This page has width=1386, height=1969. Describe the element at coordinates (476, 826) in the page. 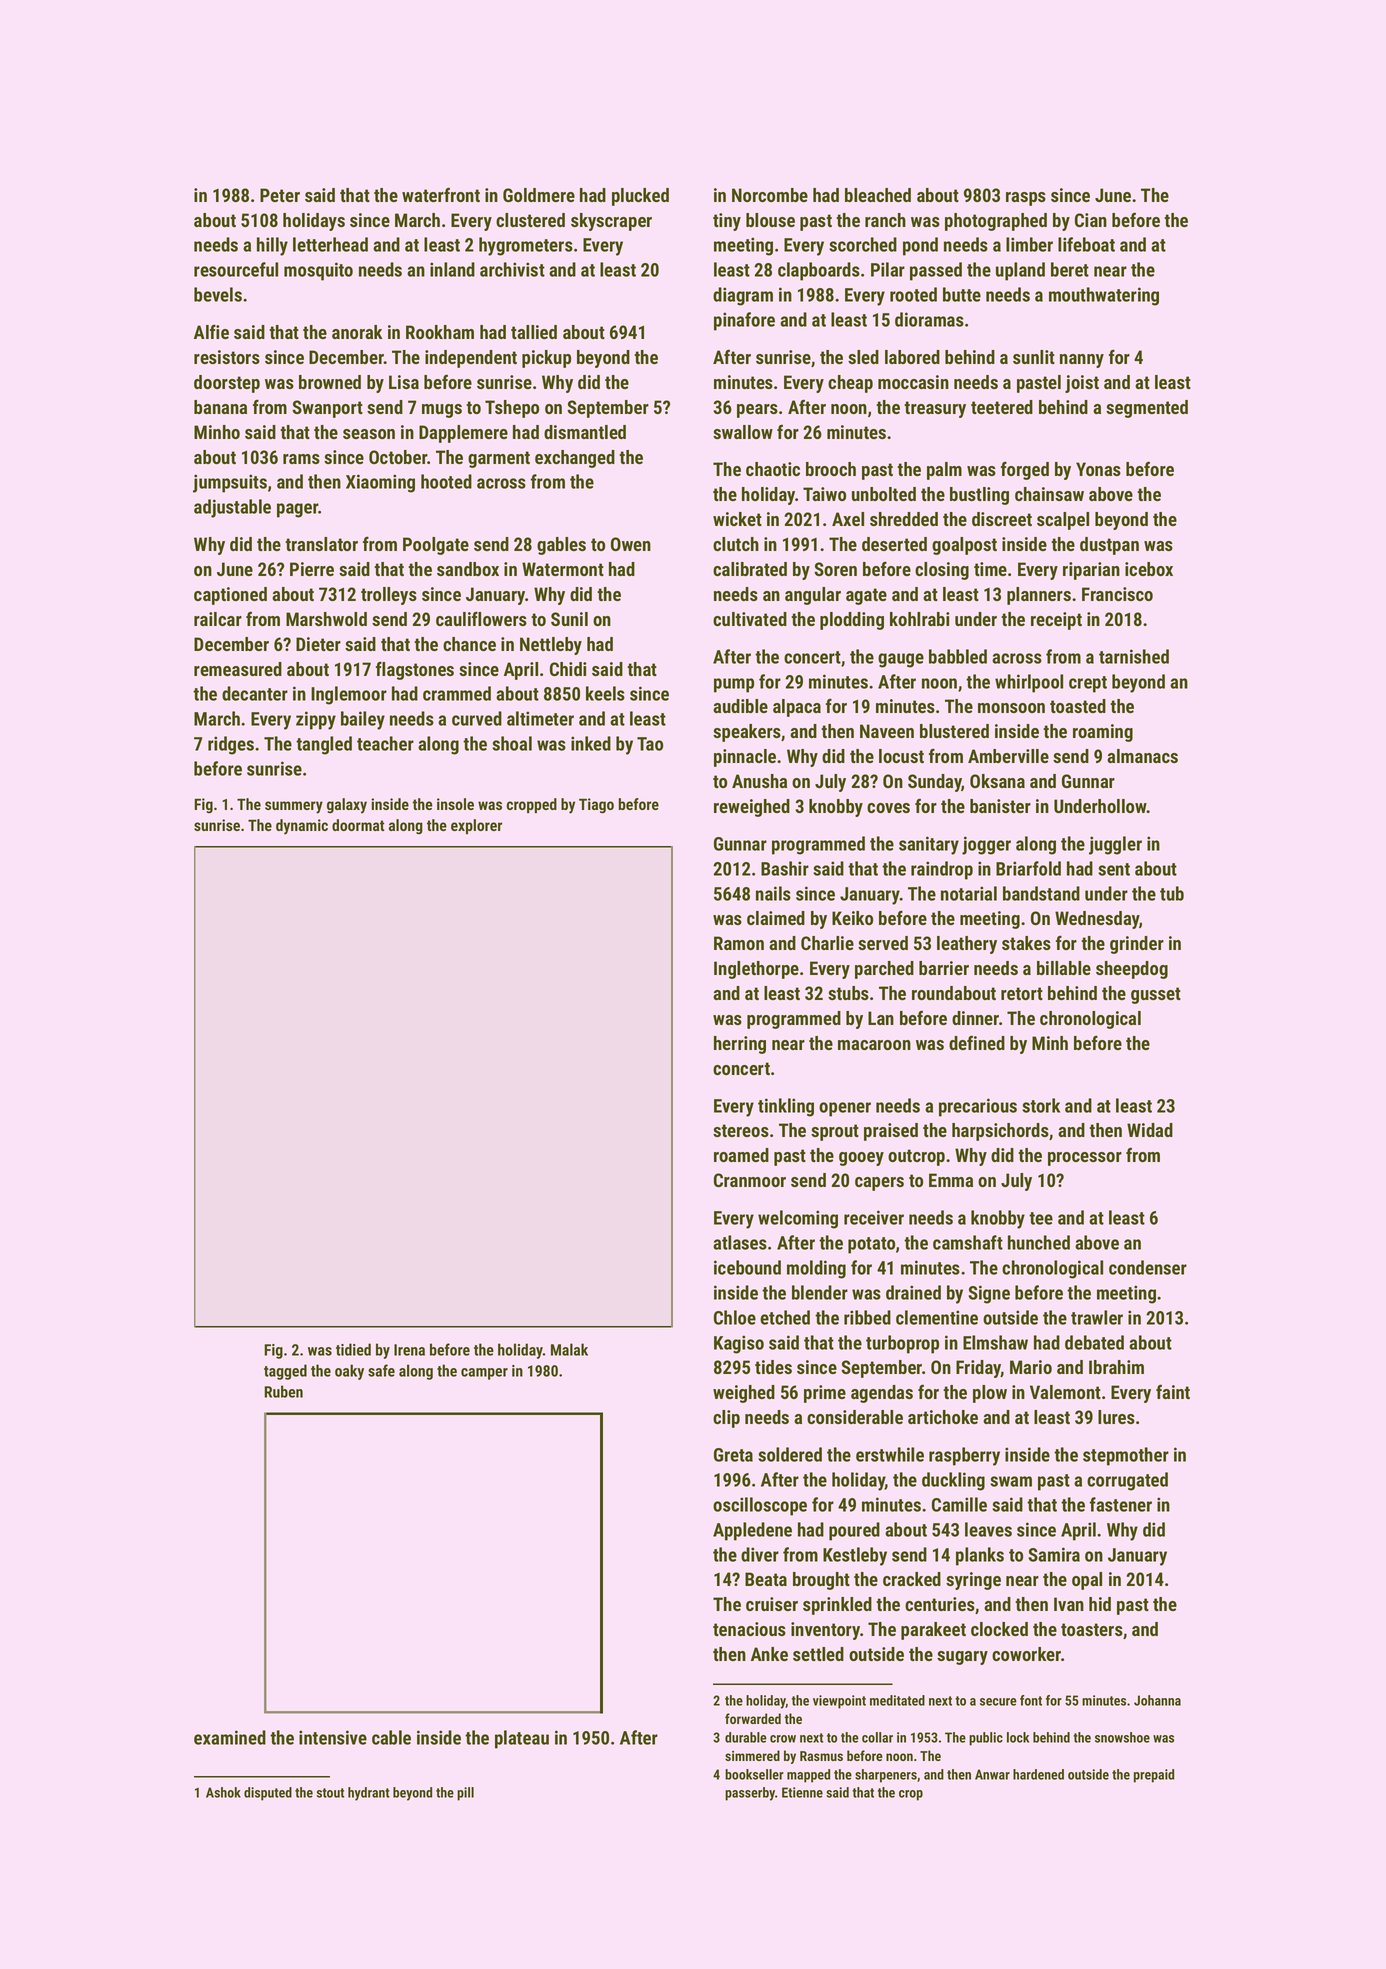

I see `explorer` at that location.
